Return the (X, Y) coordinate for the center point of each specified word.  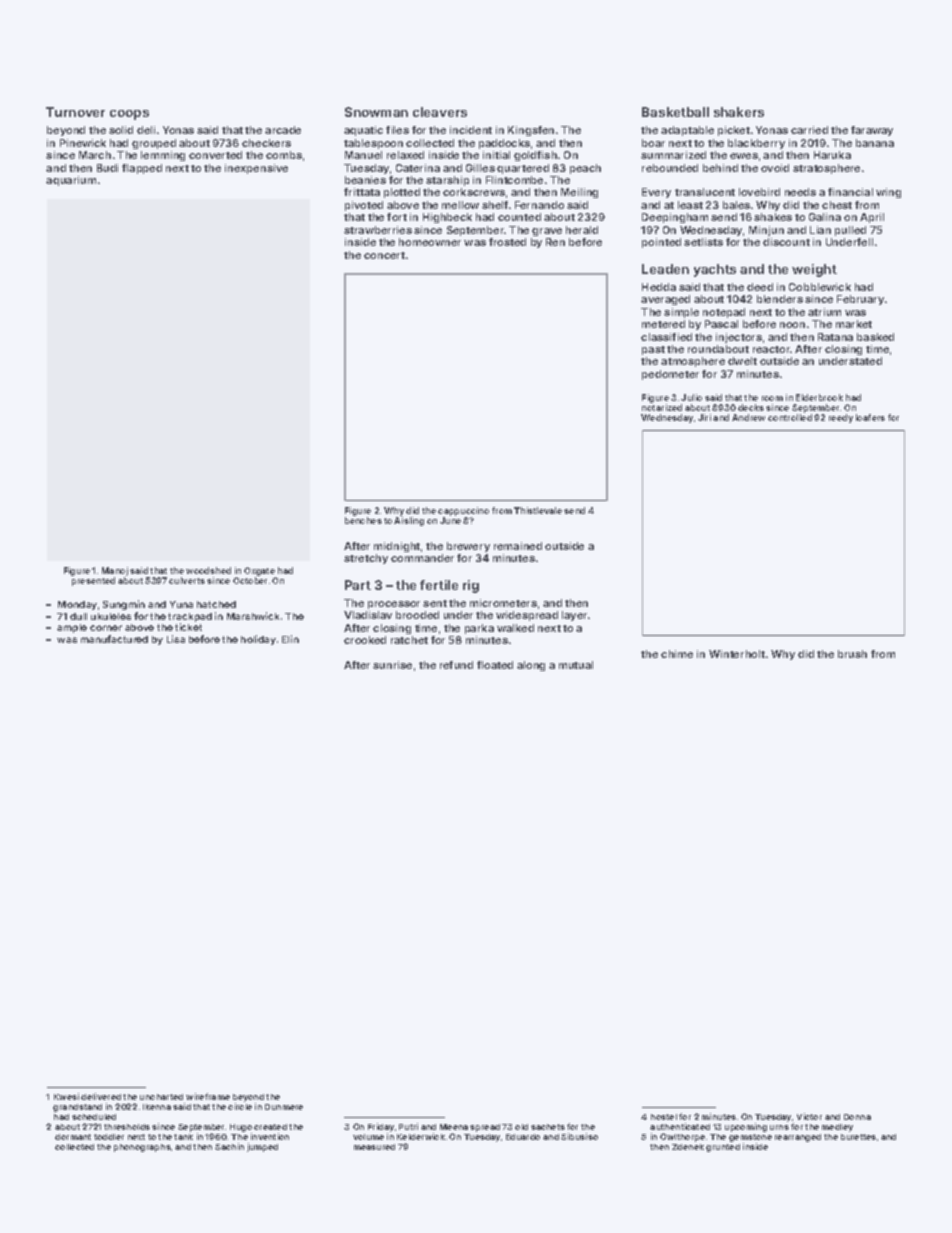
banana (875, 143)
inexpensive (256, 169)
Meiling (579, 193)
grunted (723, 1148)
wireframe (208, 1096)
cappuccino (463, 511)
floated (495, 665)
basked (875, 337)
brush (852, 654)
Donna (857, 1117)
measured (374, 1147)
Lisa (176, 639)
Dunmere (284, 1107)
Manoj (115, 571)
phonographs (142, 1148)
